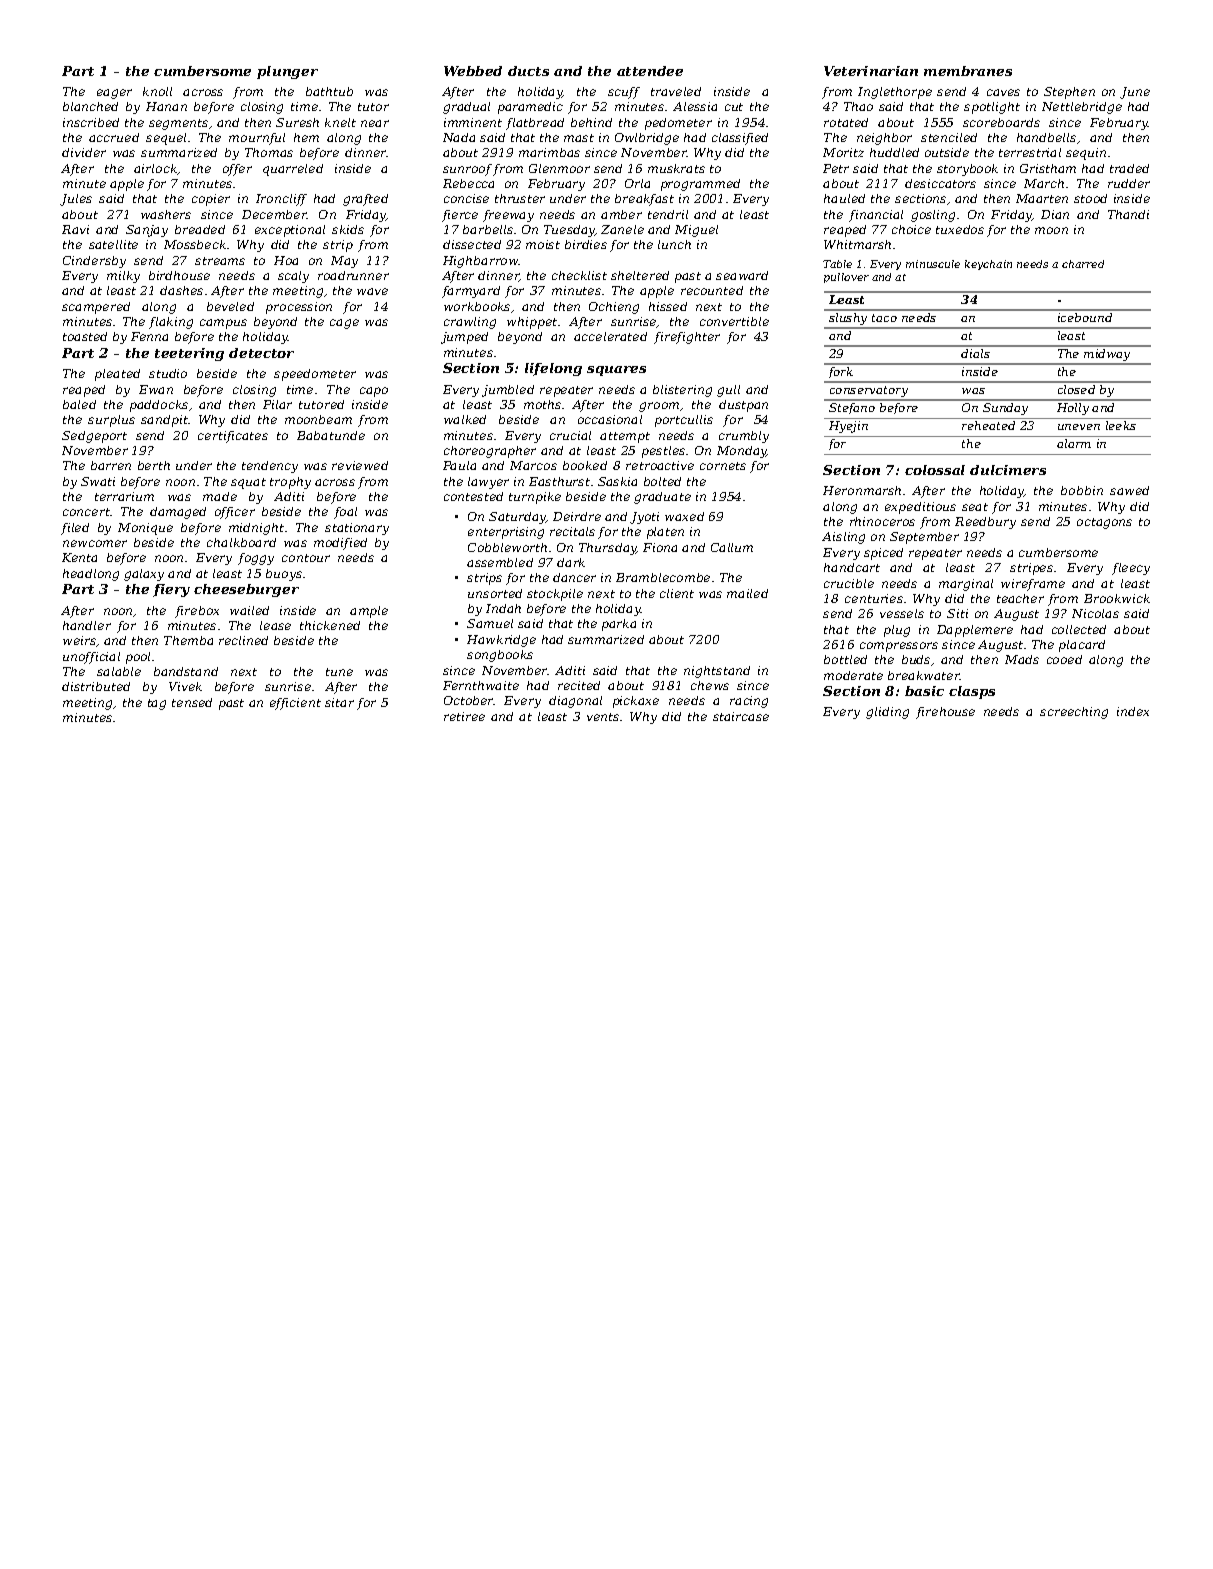 This page has height=1569, width=1213. Describe the element at coordinates (114, 94) in the page. I see `eager` at that location.
